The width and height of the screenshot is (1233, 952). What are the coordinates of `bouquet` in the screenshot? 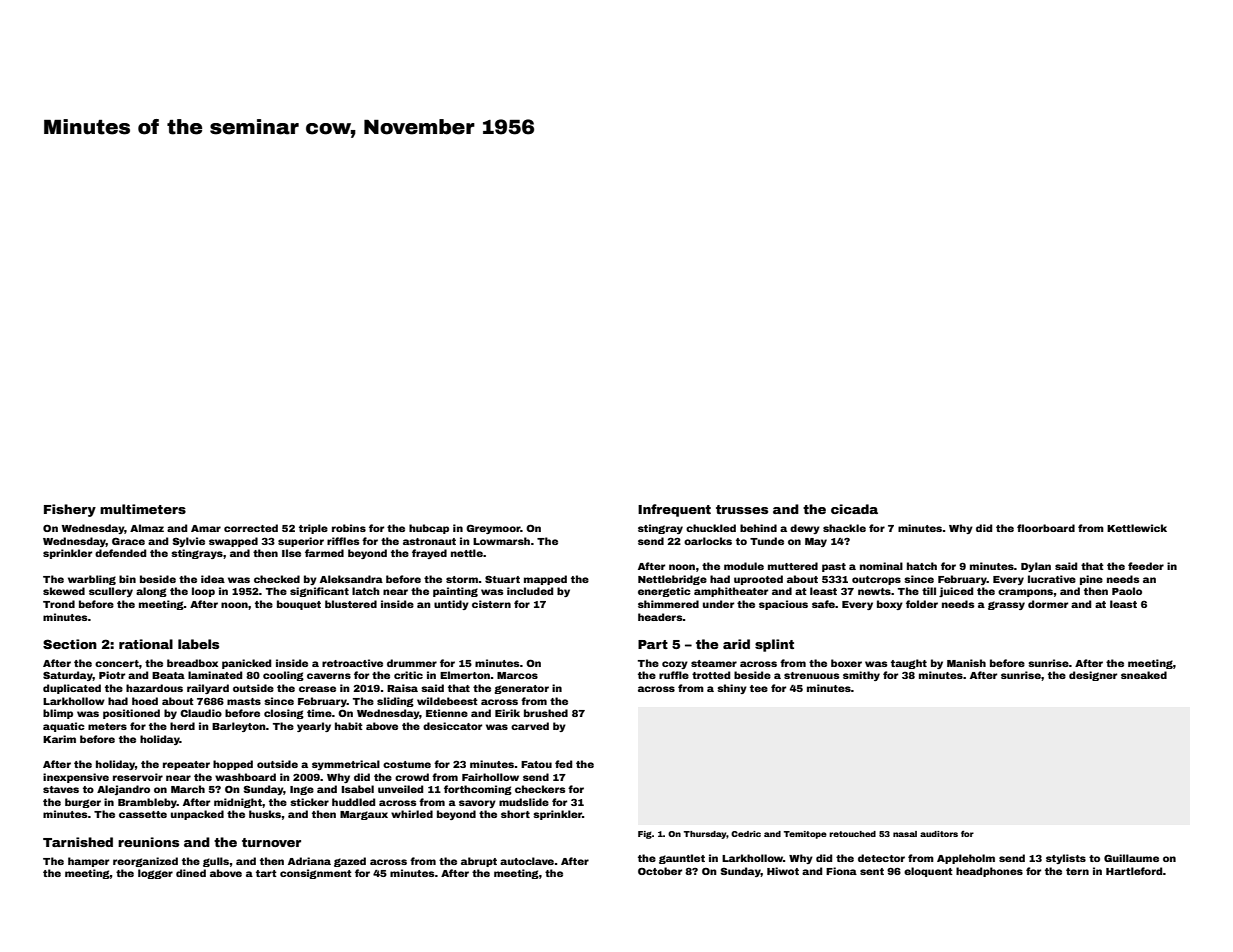 It's located at (299, 605).
